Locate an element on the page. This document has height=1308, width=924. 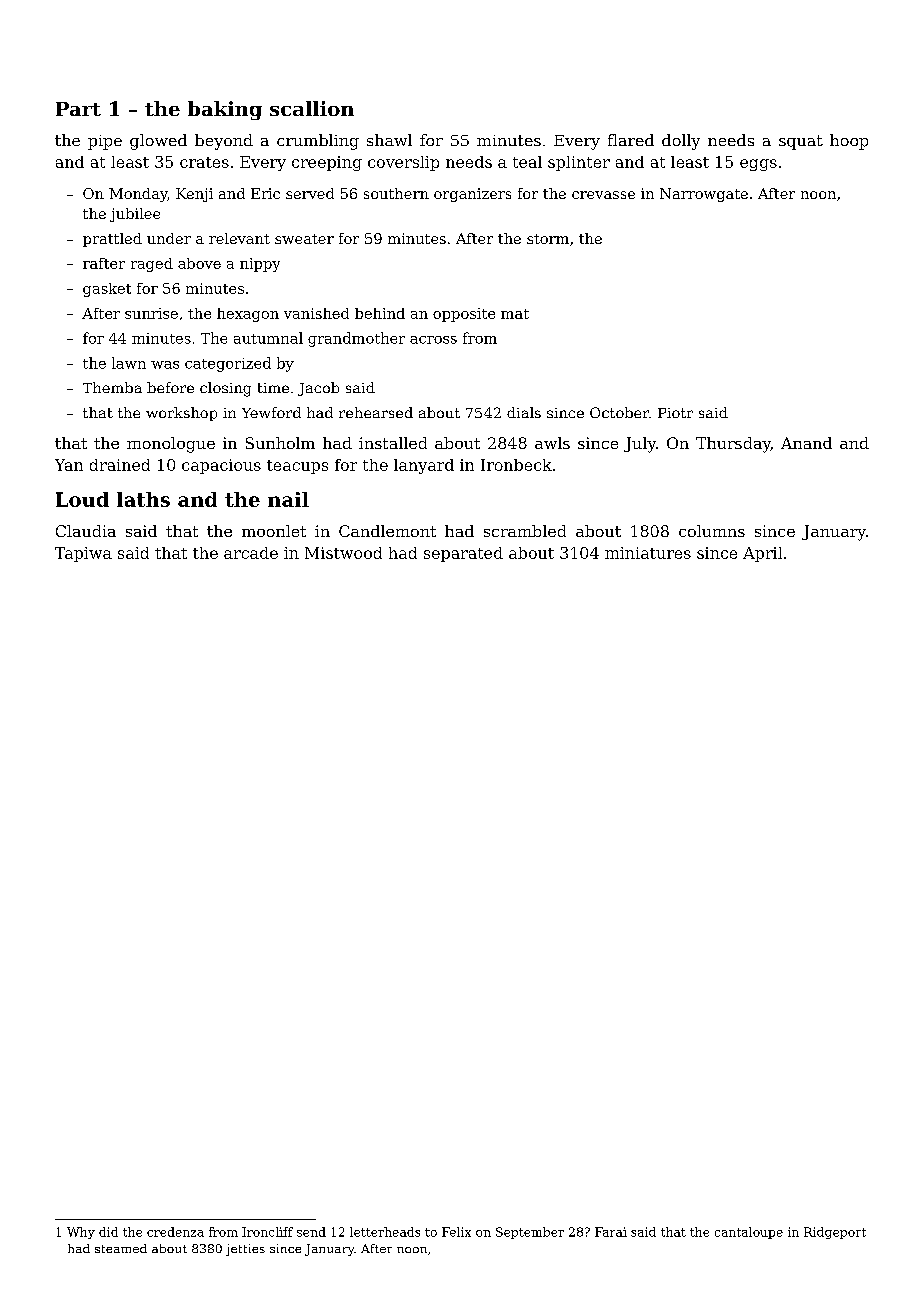
Why is located at coordinates (81, 1233).
